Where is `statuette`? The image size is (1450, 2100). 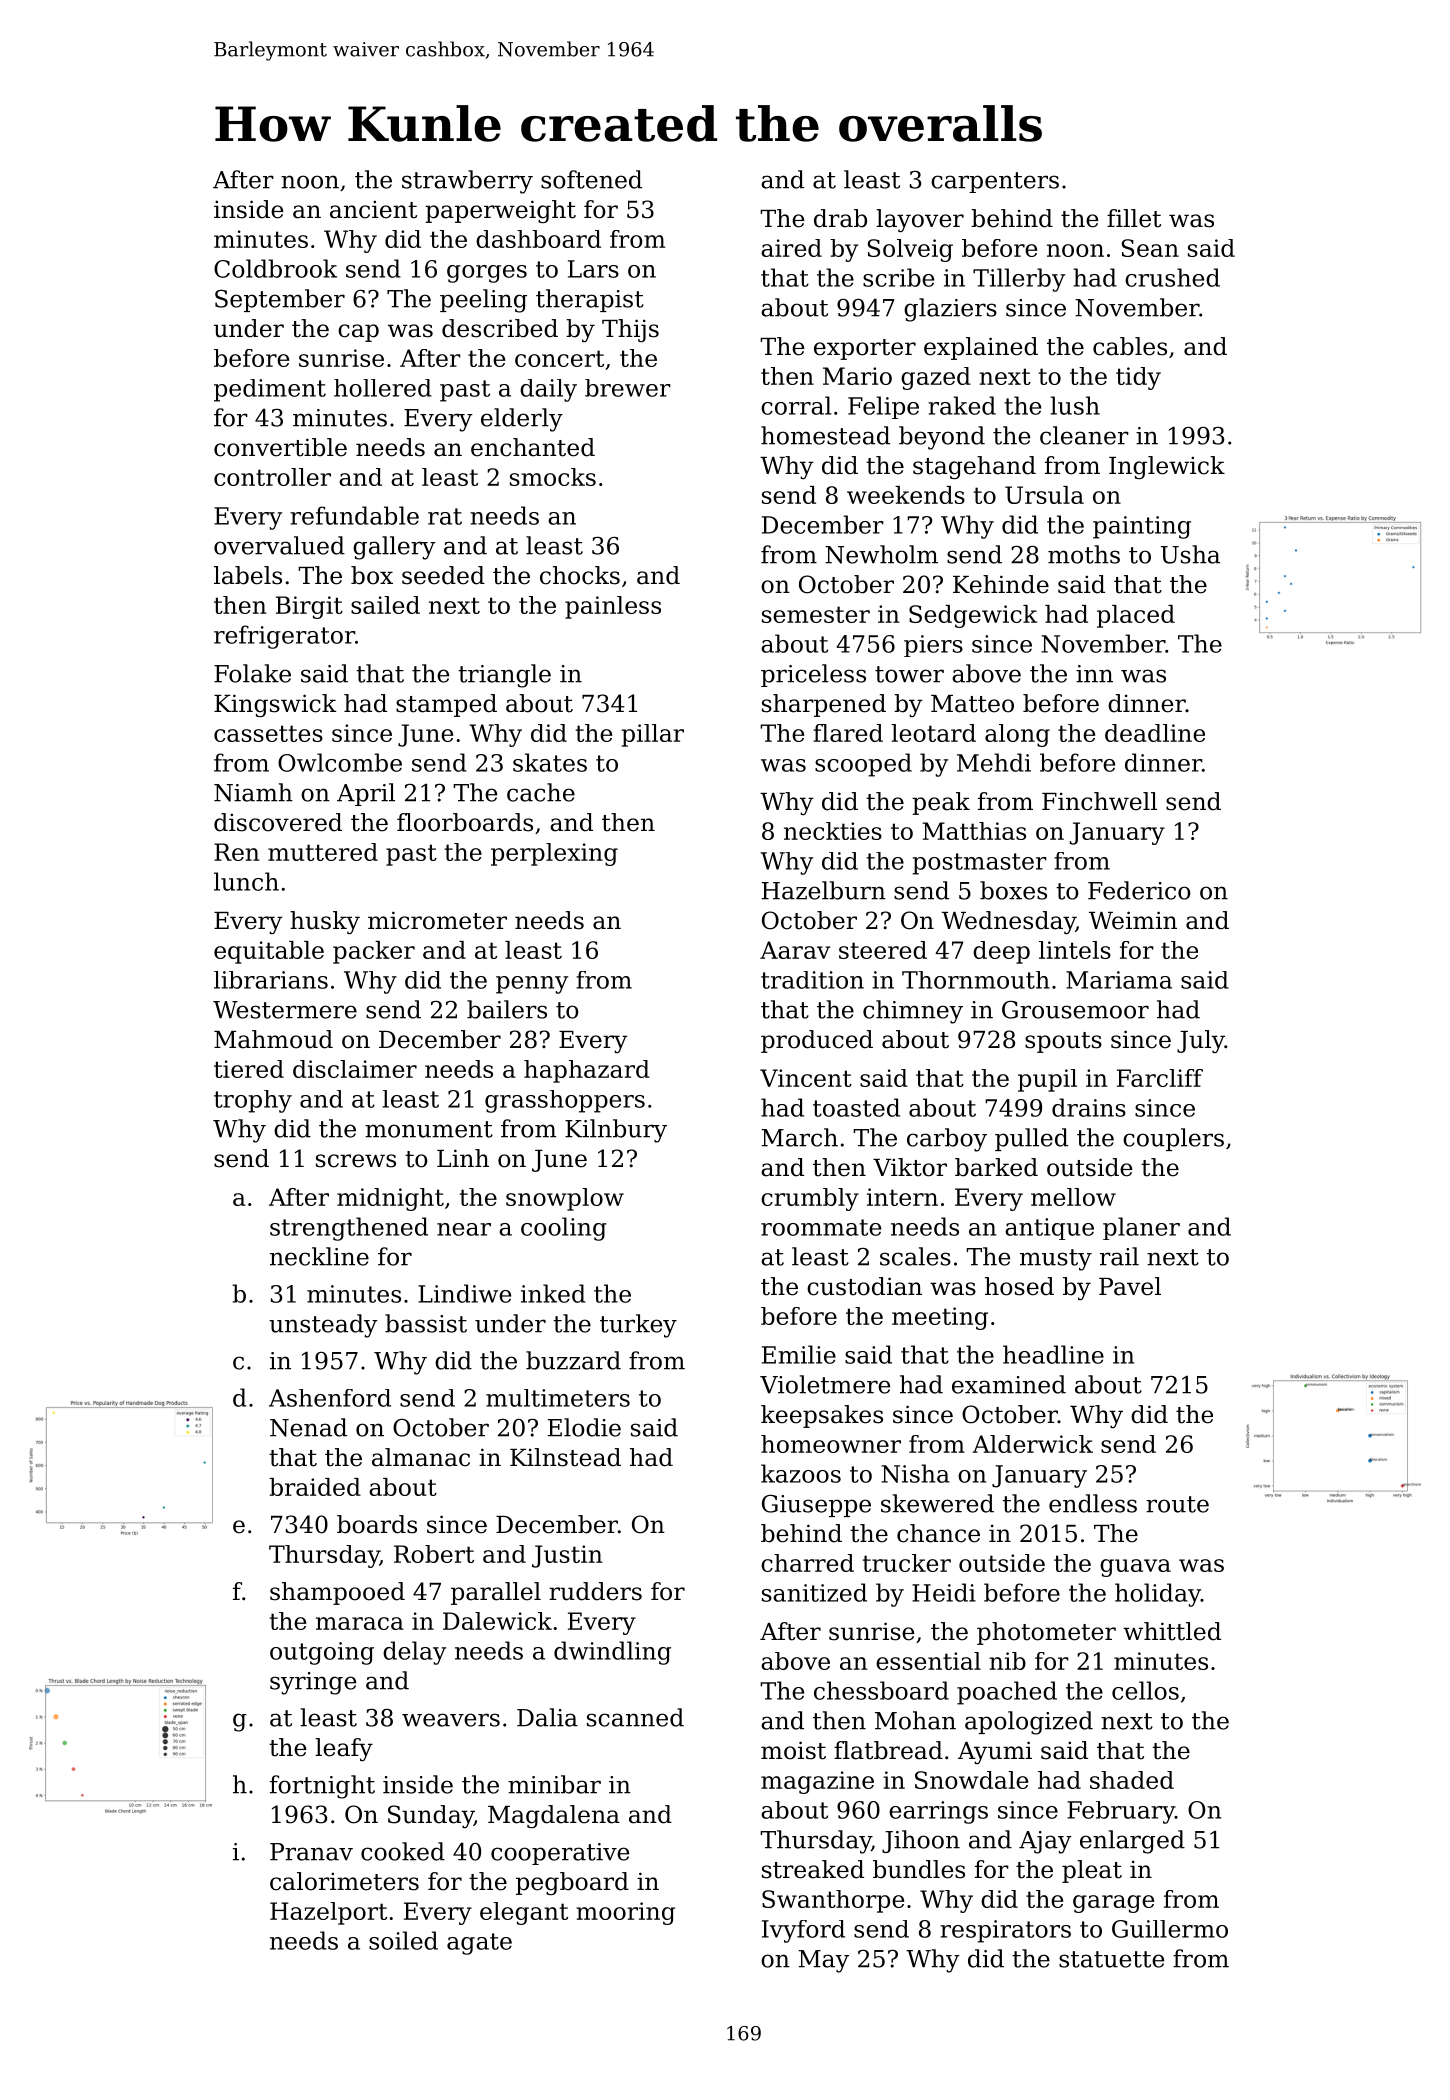 statuette is located at coordinates (1111, 1959).
